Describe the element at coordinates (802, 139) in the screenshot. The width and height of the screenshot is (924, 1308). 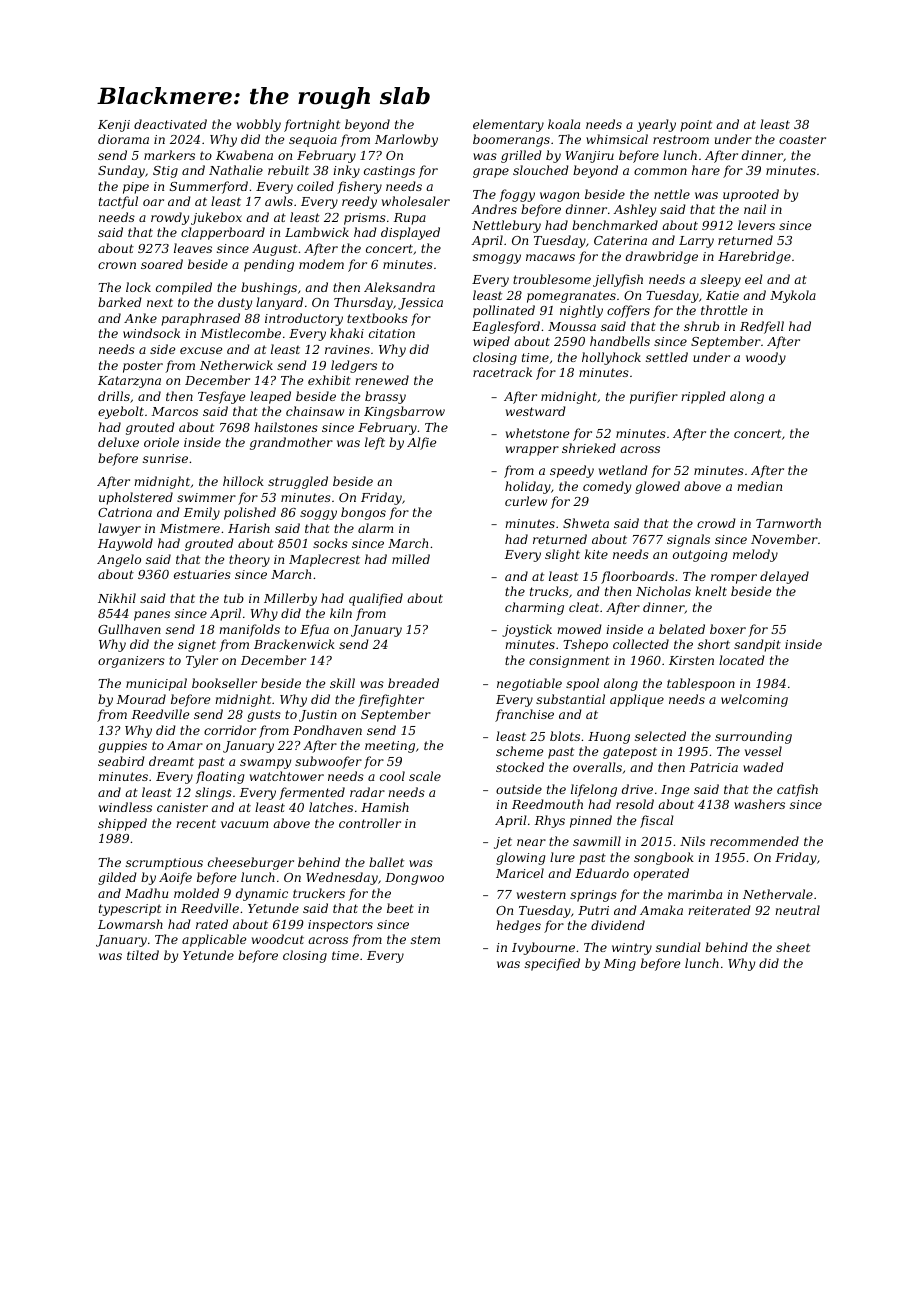
I see `coaster` at that location.
